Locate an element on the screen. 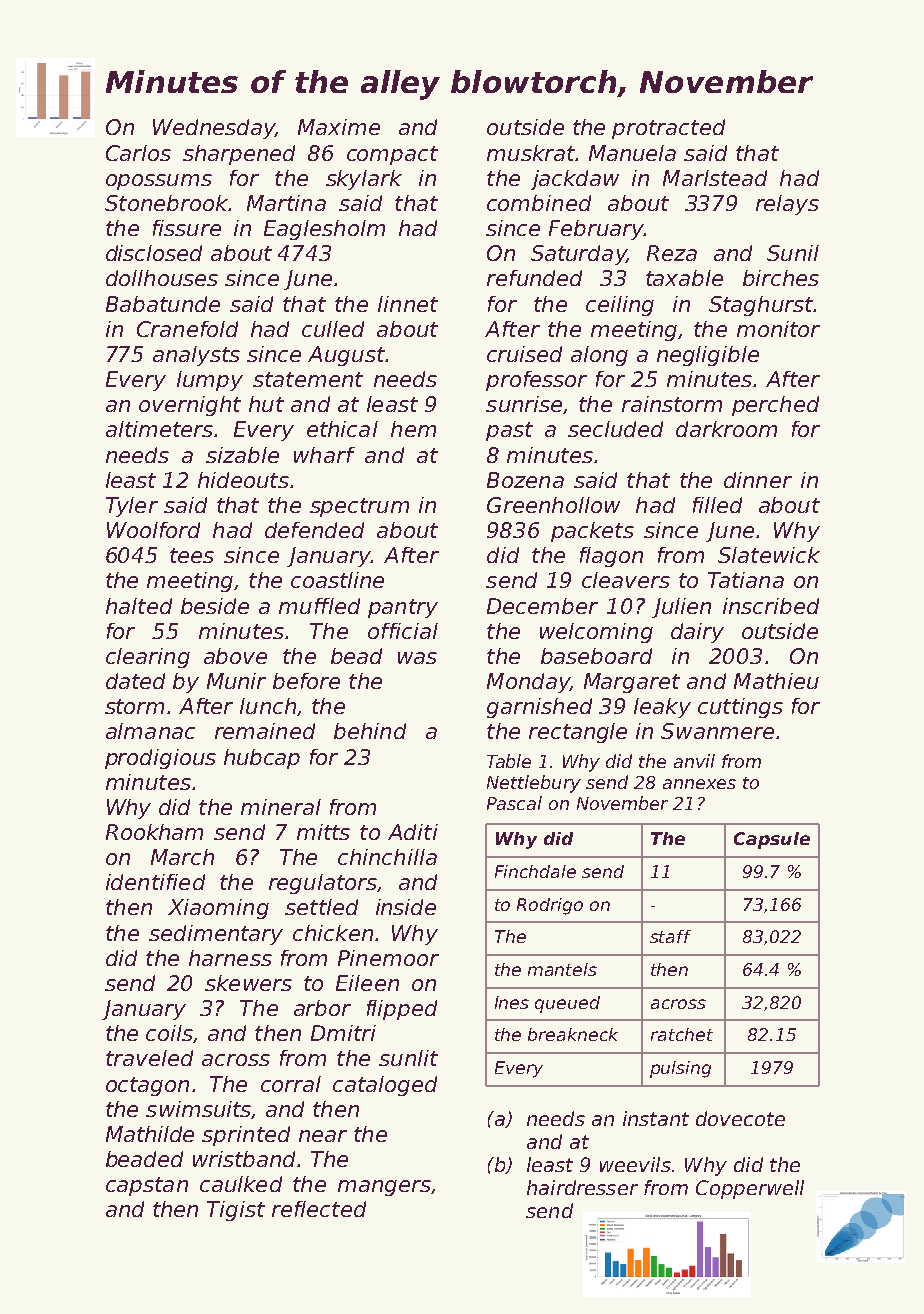 This screenshot has width=924, height=1314. sunlit is located at coordinates (408, 1058).
